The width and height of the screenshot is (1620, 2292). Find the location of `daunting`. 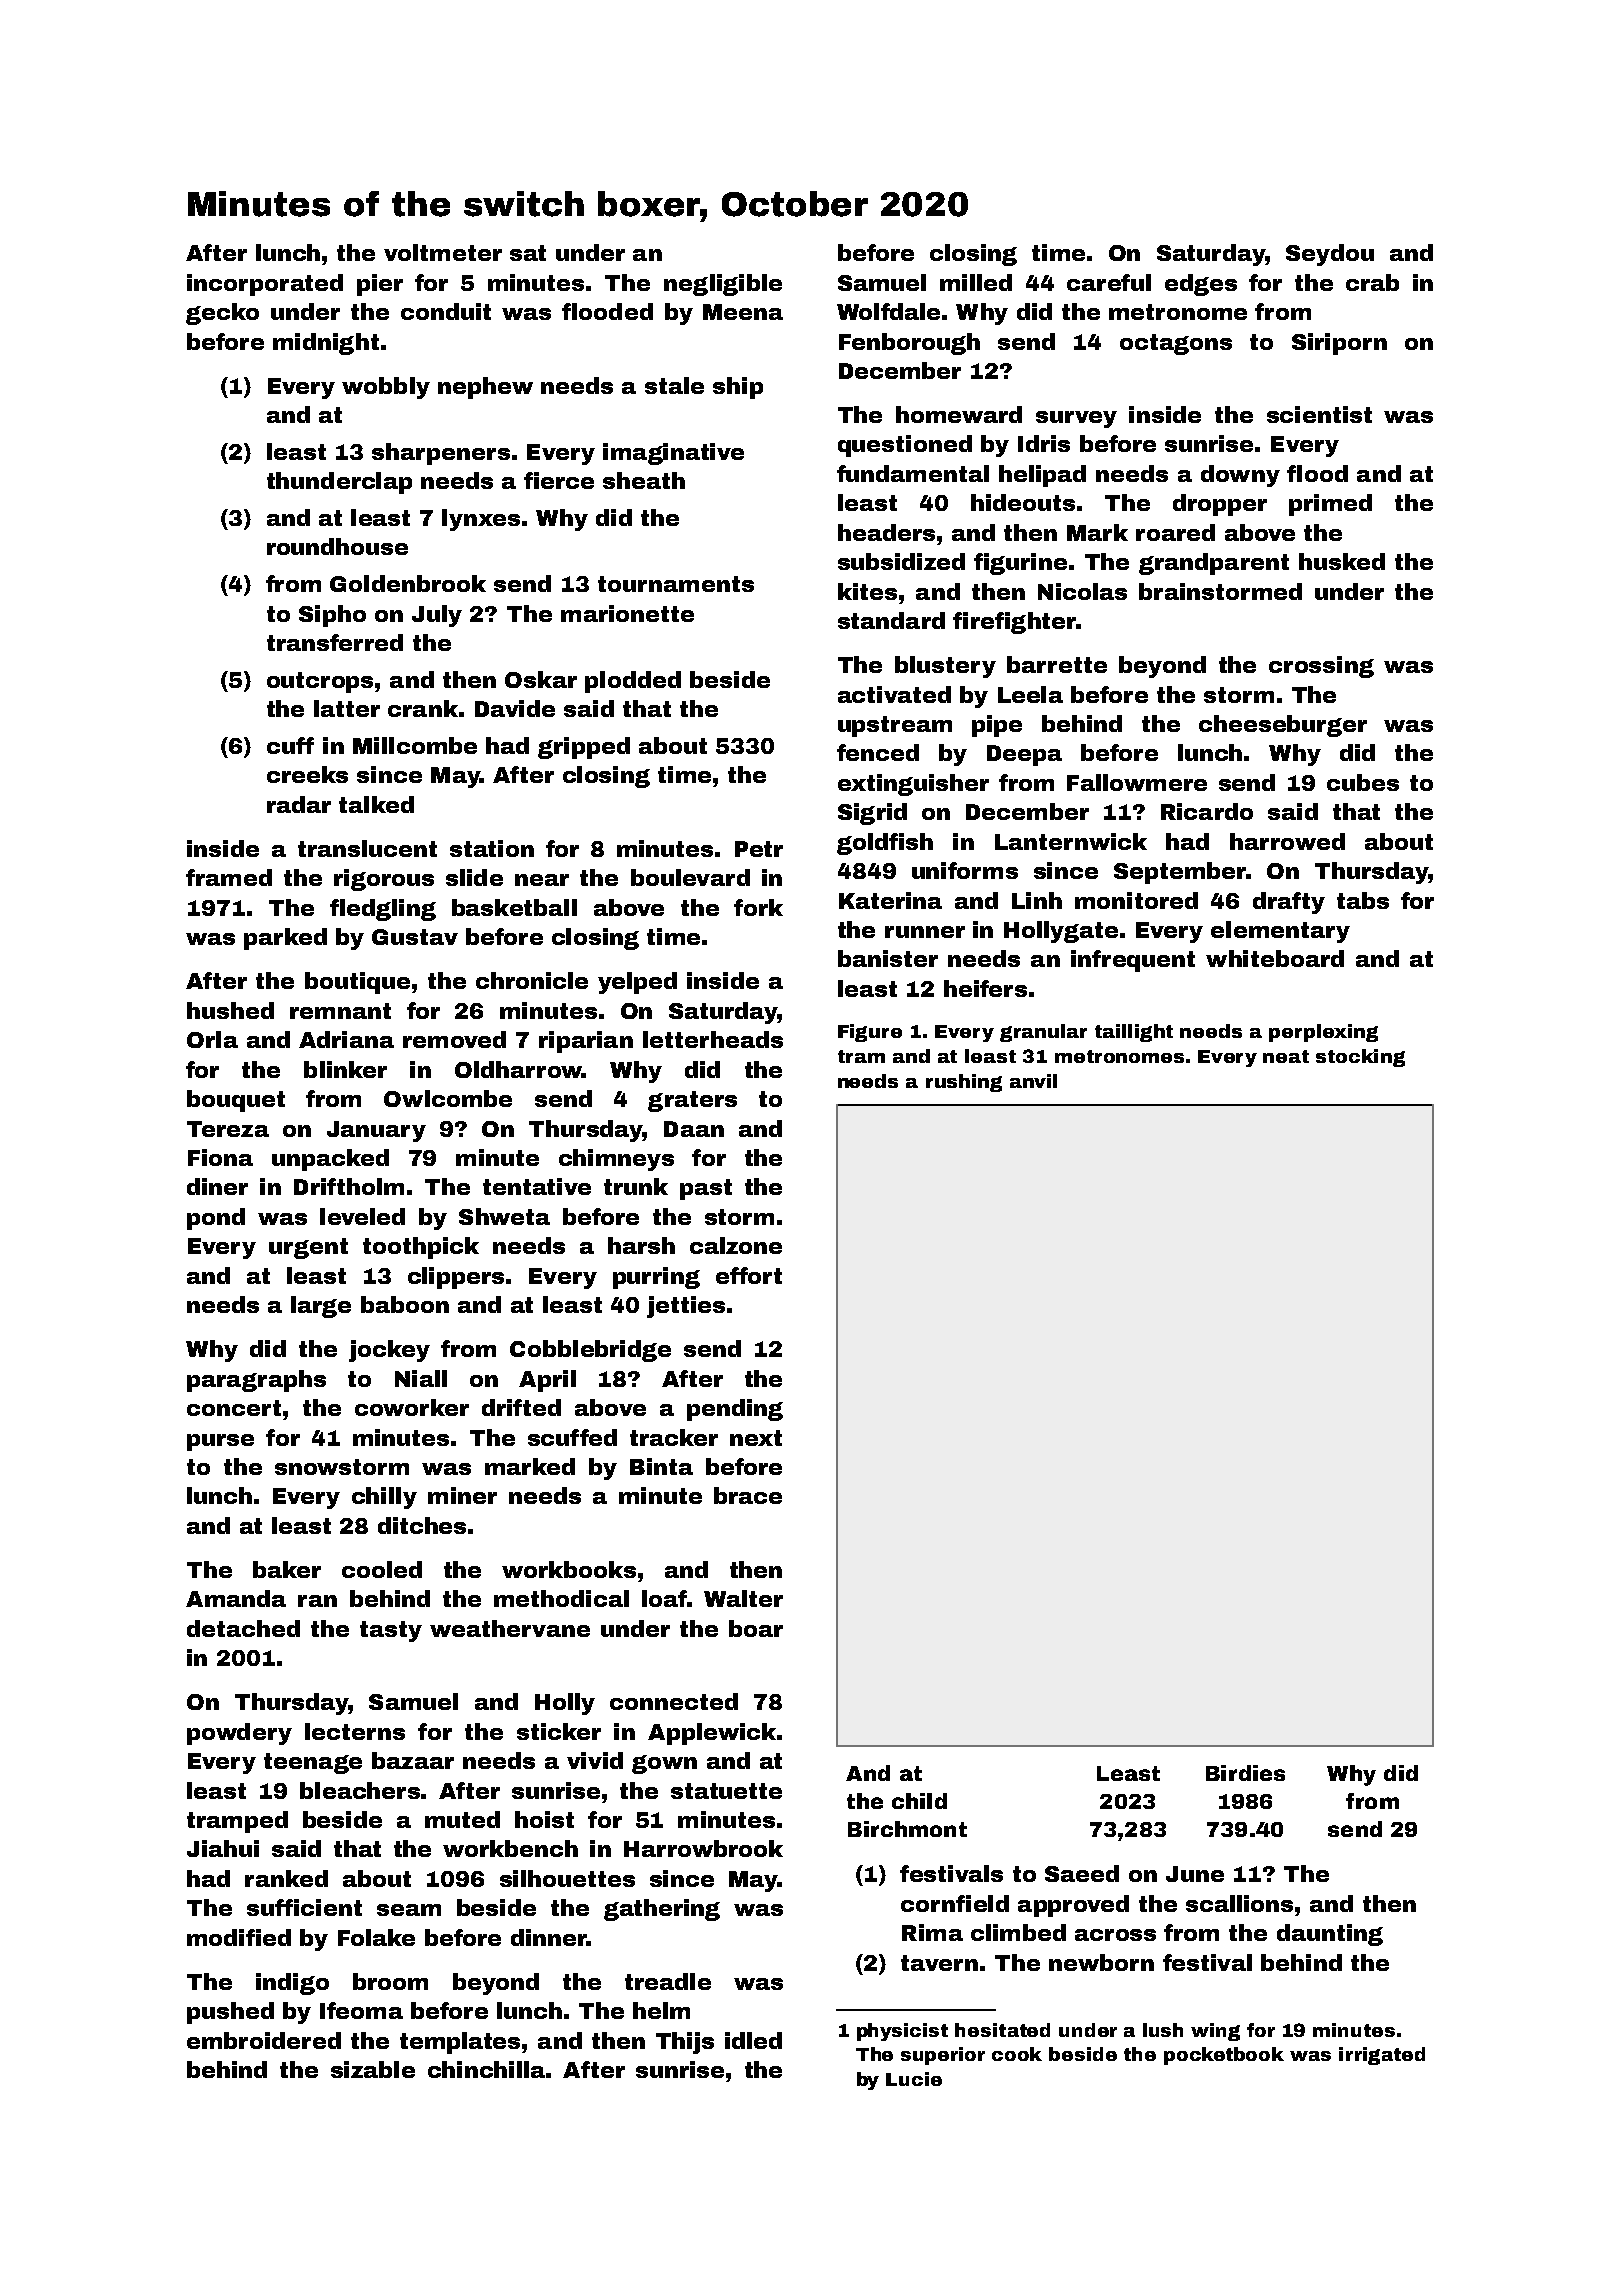

daunting is located at coordinates (1330, 1935).
